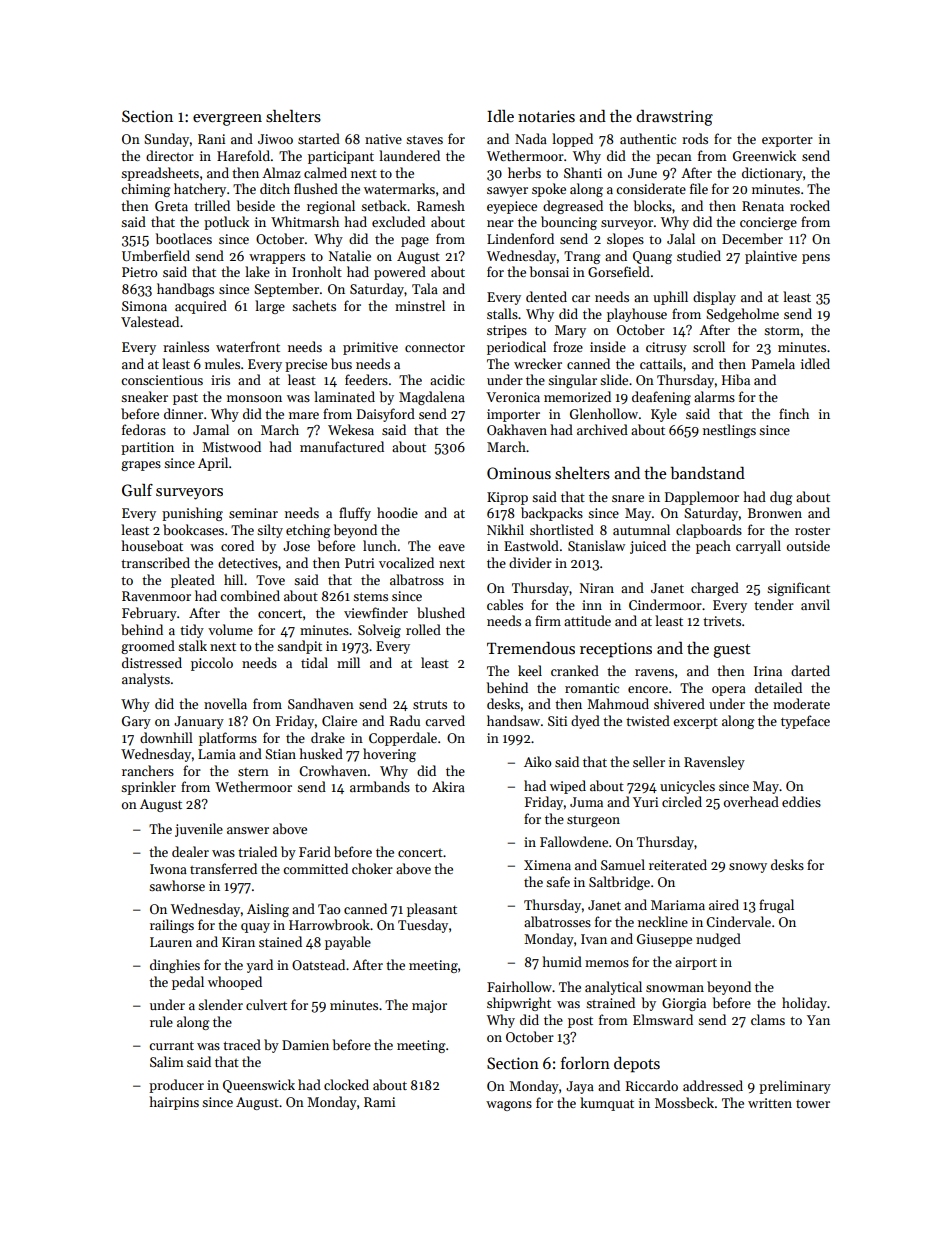 Image resolution: width=952 pixels, height=1233 pixels. Describe the element at coordinates (558, 881) in the page. I see `safe` at that location.
